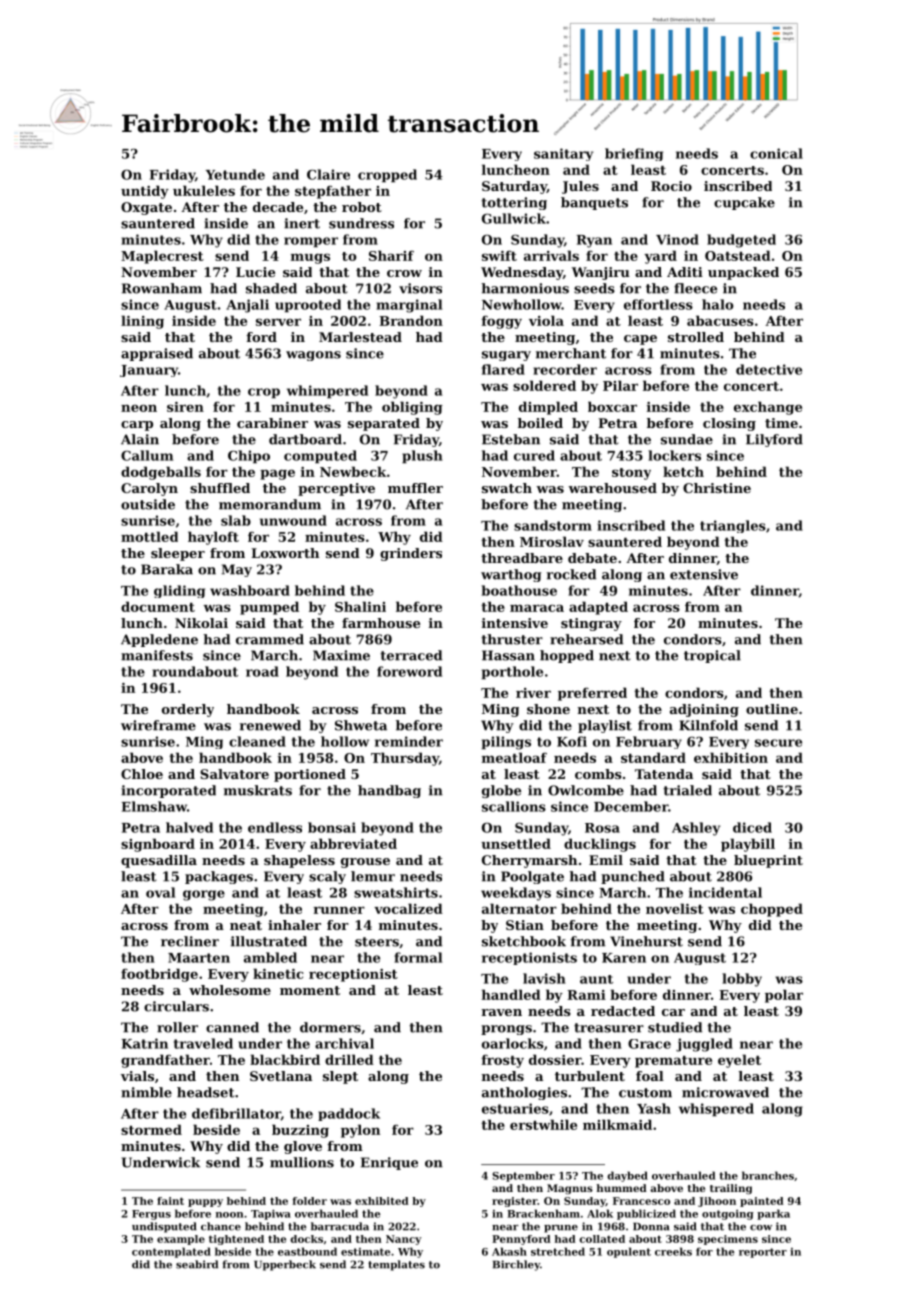 The width and height of the document is (924, 1308). I want to click on templates, so click(396, 1265).
